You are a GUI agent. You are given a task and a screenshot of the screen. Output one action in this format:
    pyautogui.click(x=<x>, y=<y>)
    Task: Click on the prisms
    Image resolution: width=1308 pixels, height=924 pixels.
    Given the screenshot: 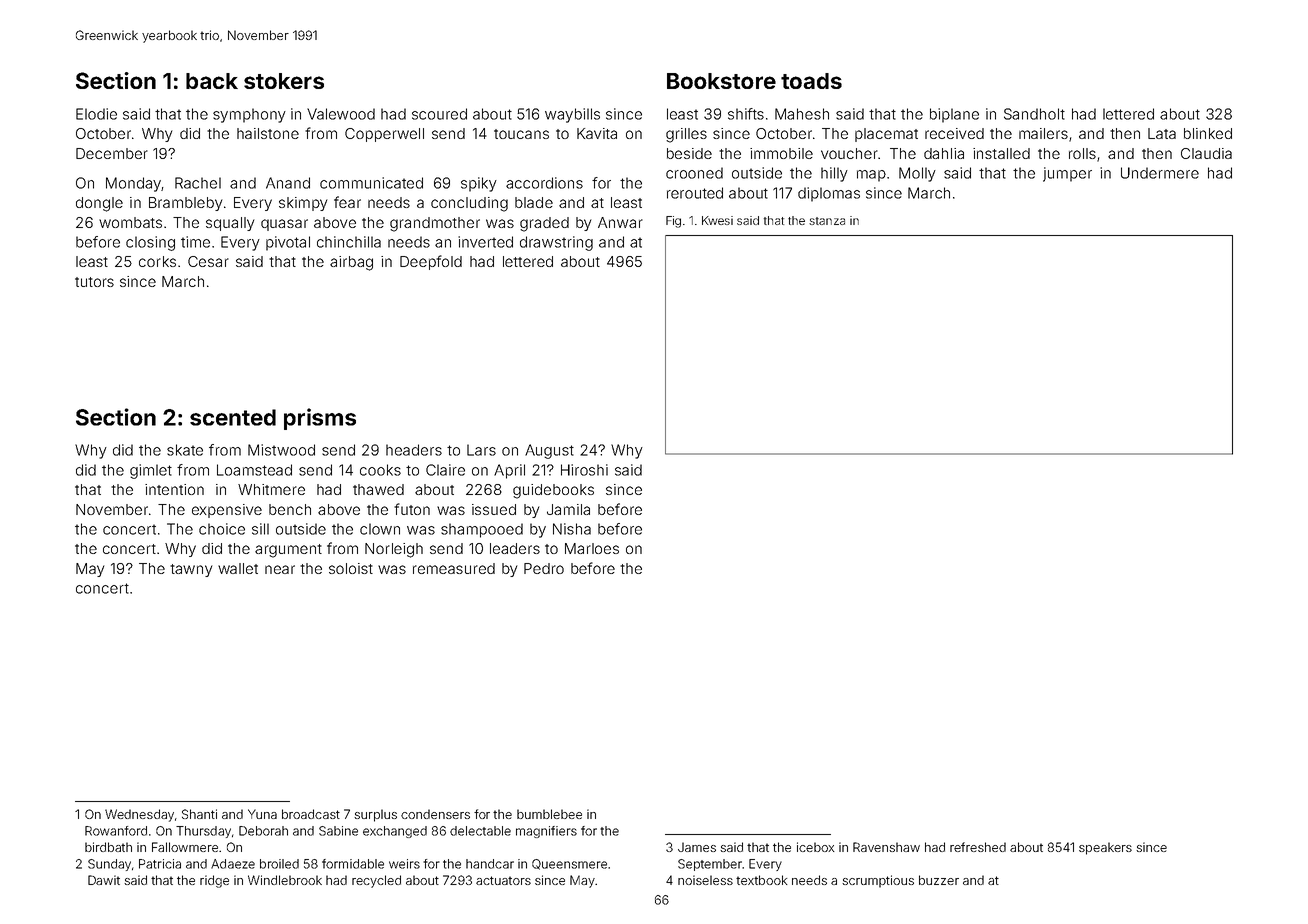 What is the action you would take?
    pyautogui.click(x=320, y=419)
